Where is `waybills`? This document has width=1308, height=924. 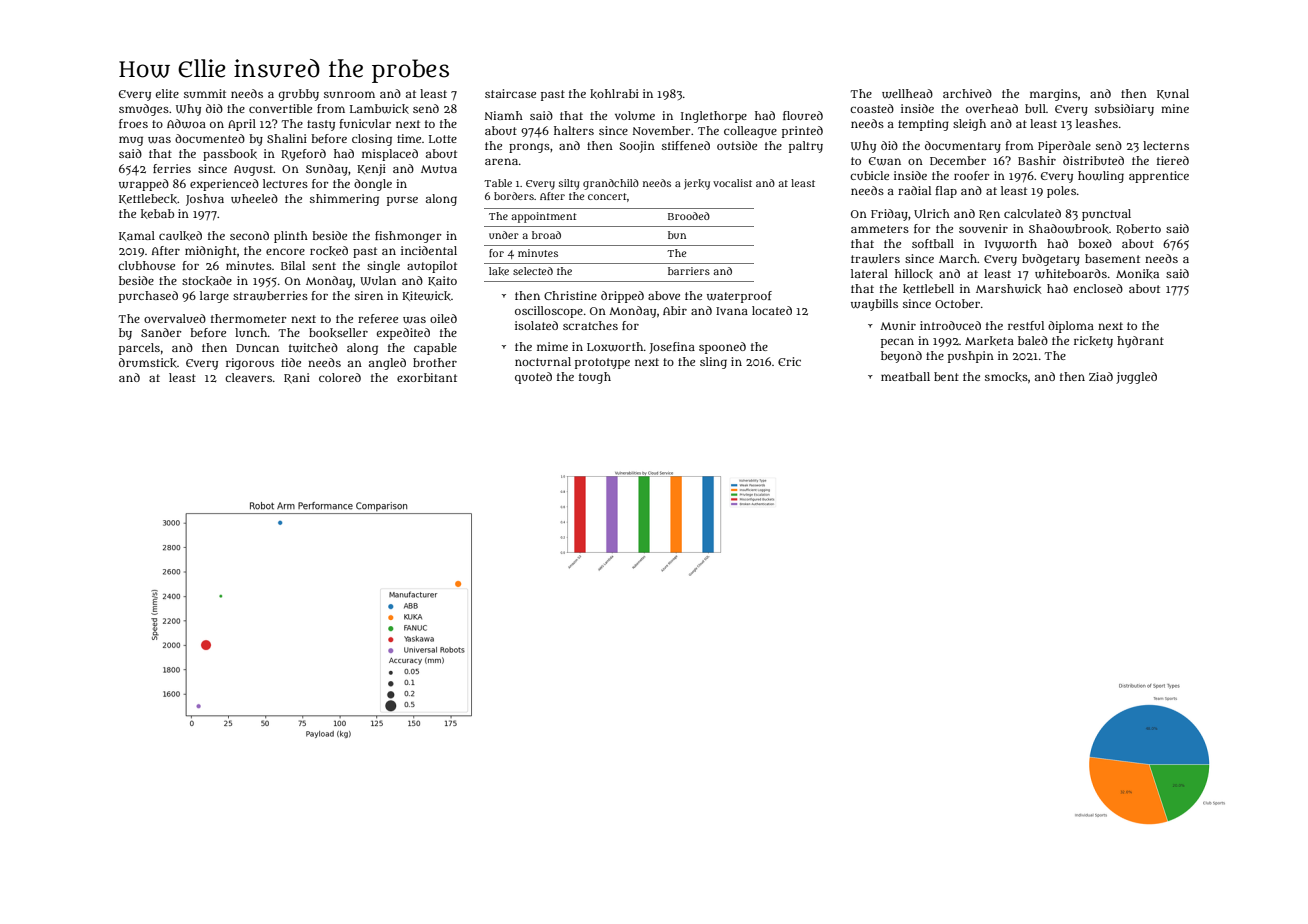
waybills is located at coordinates (874, 305).
